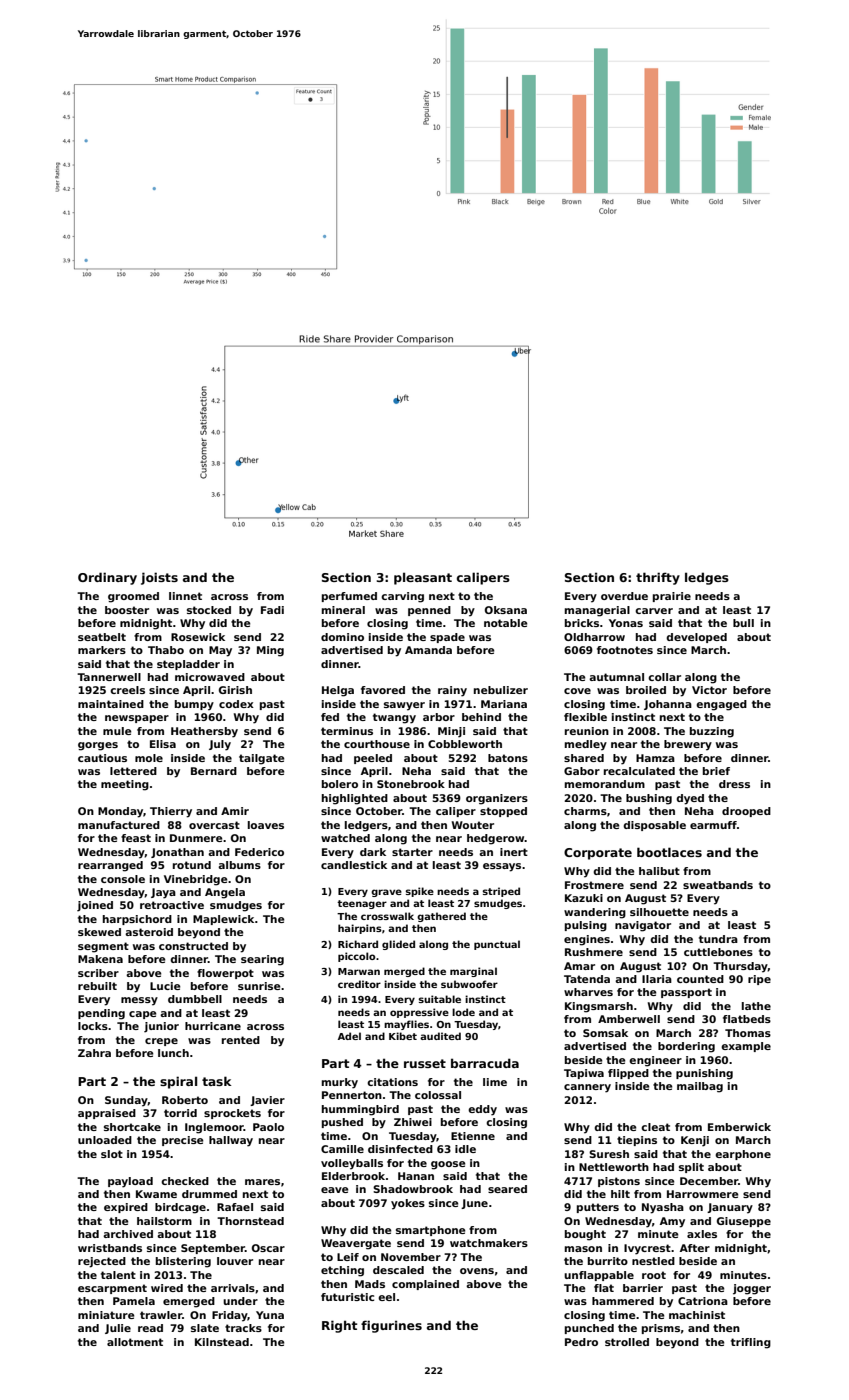  Describe the element at coordinates (668, 705) in the page. I see `Johanna` at that location.
